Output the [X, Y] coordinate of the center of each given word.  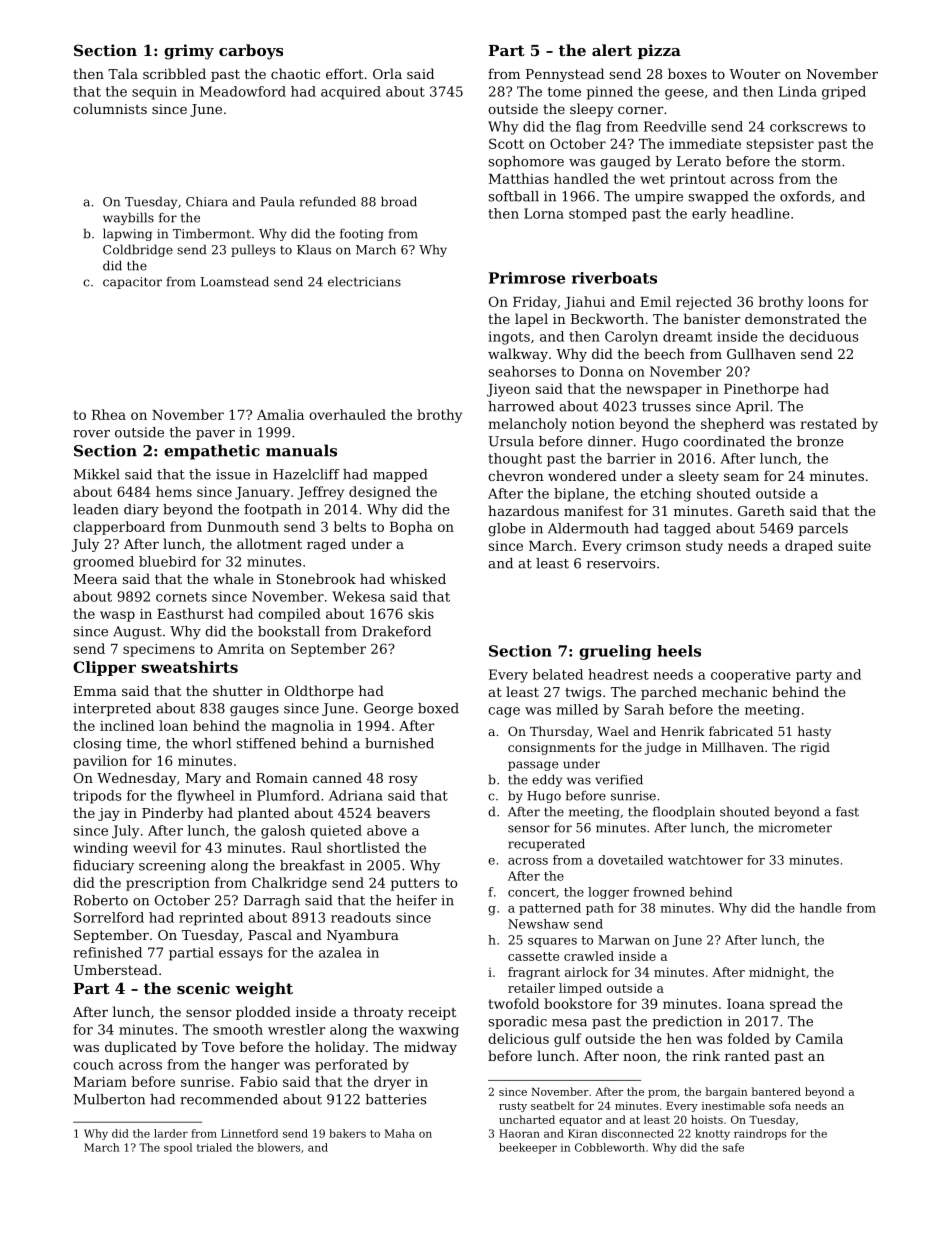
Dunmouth [243, 526]
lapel [531, 320]
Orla [387, 73]
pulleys [253, 250]
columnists [110, 108]
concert [532, 892]
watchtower [705, 860]
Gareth [761, 510]
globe [507, 529]
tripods [97, 797]
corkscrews [808, 126]
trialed [214, 1147]
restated [828, 423]
